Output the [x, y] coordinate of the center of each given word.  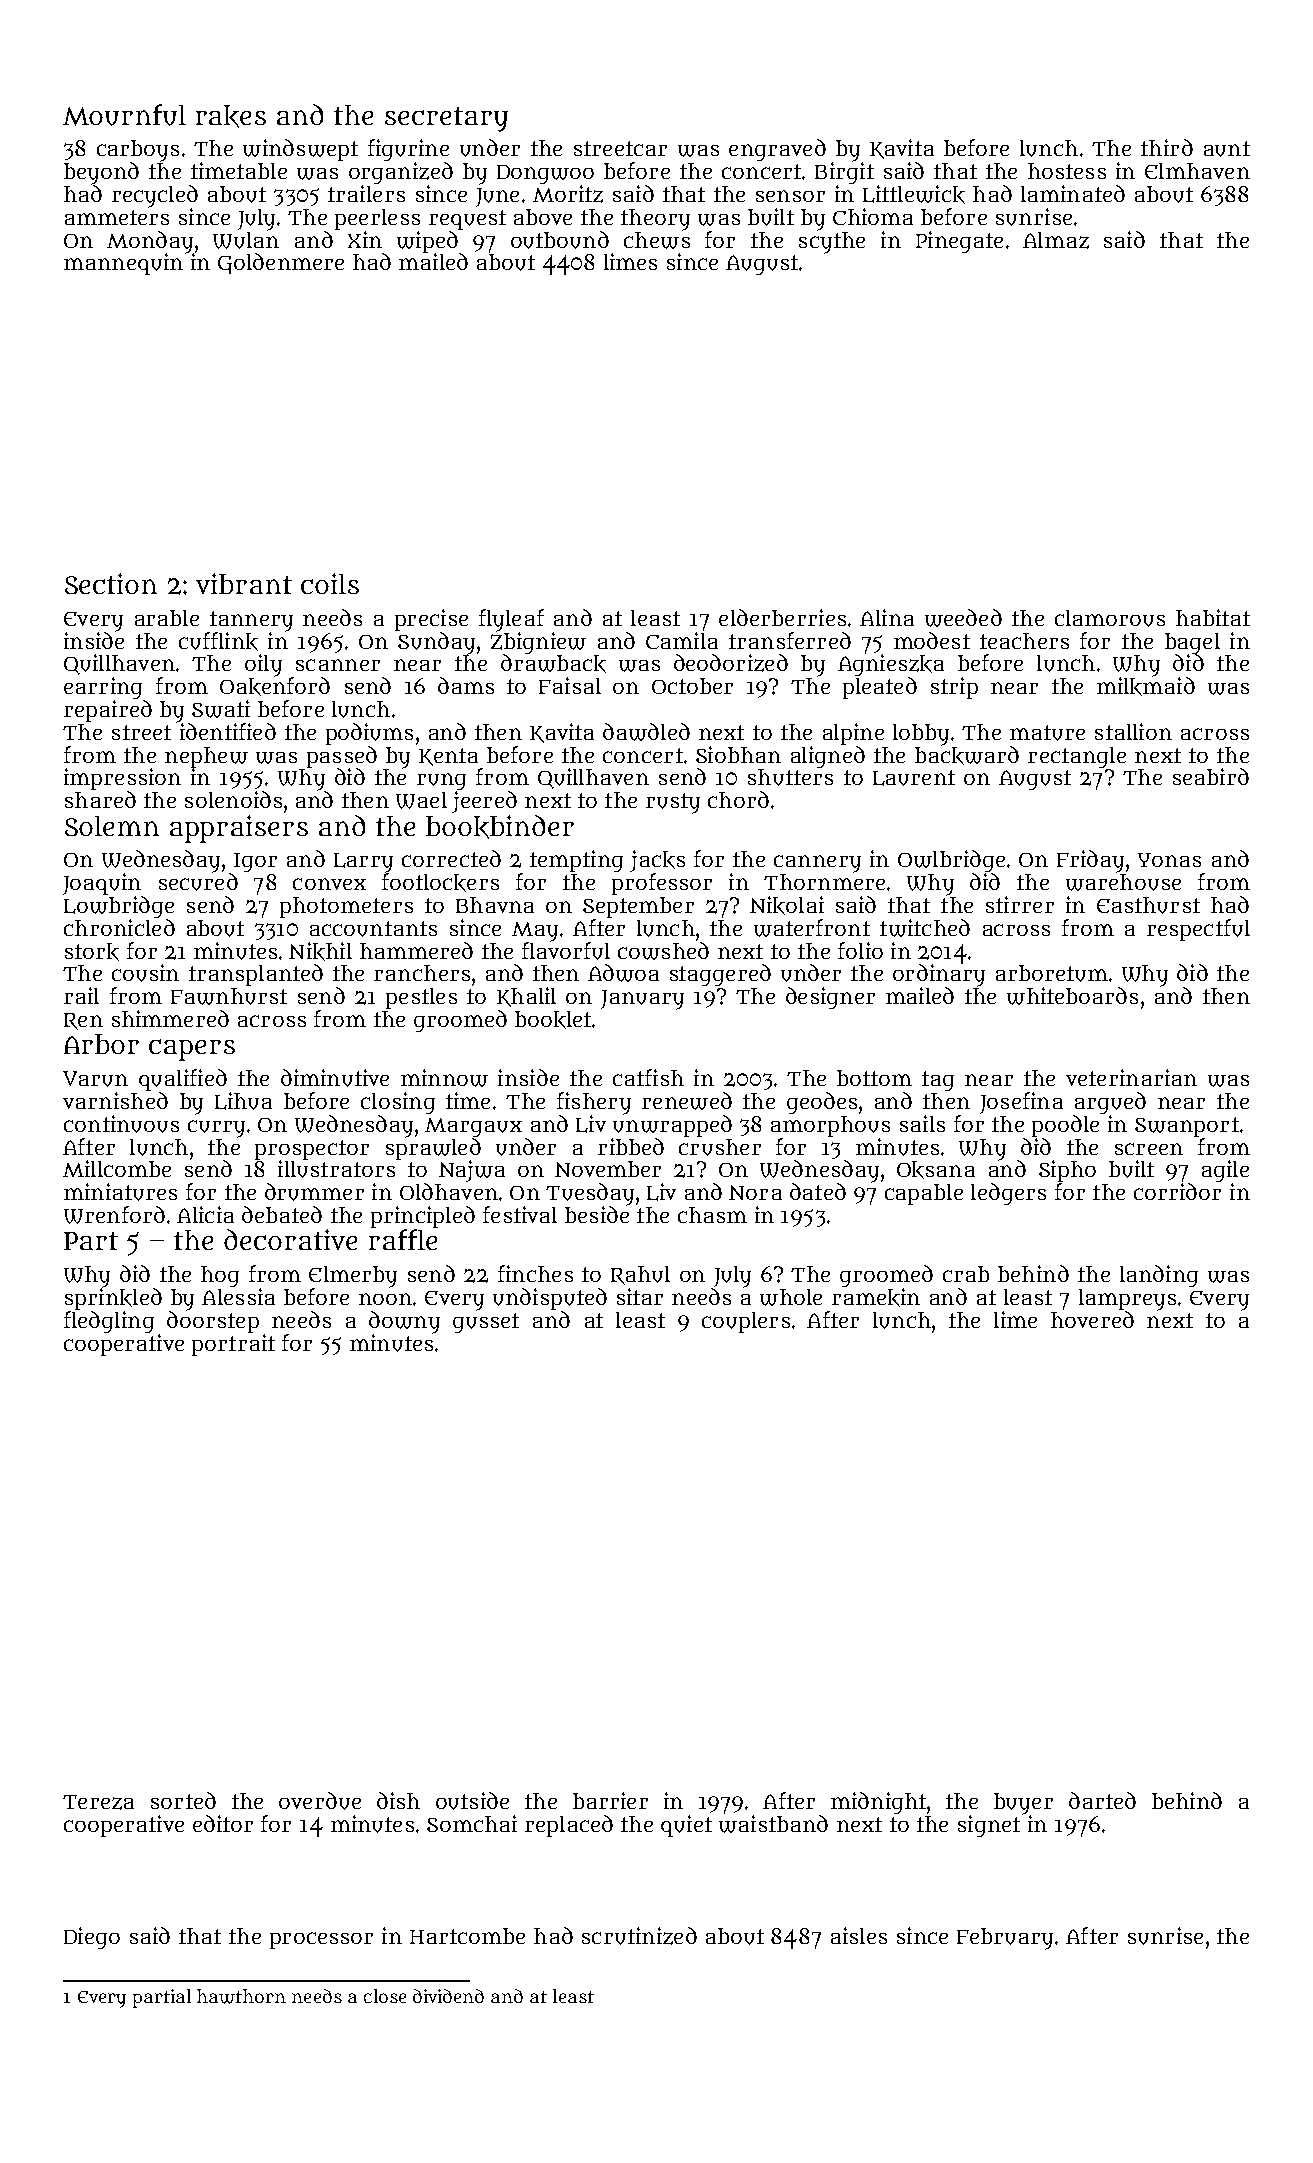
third [1167, 147]
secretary [446, 119]
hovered [1092, 1319]
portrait [233, 1345]
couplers [746, 1322]
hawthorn [241, 1996]
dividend [448, 1996]
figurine [408, 150]
